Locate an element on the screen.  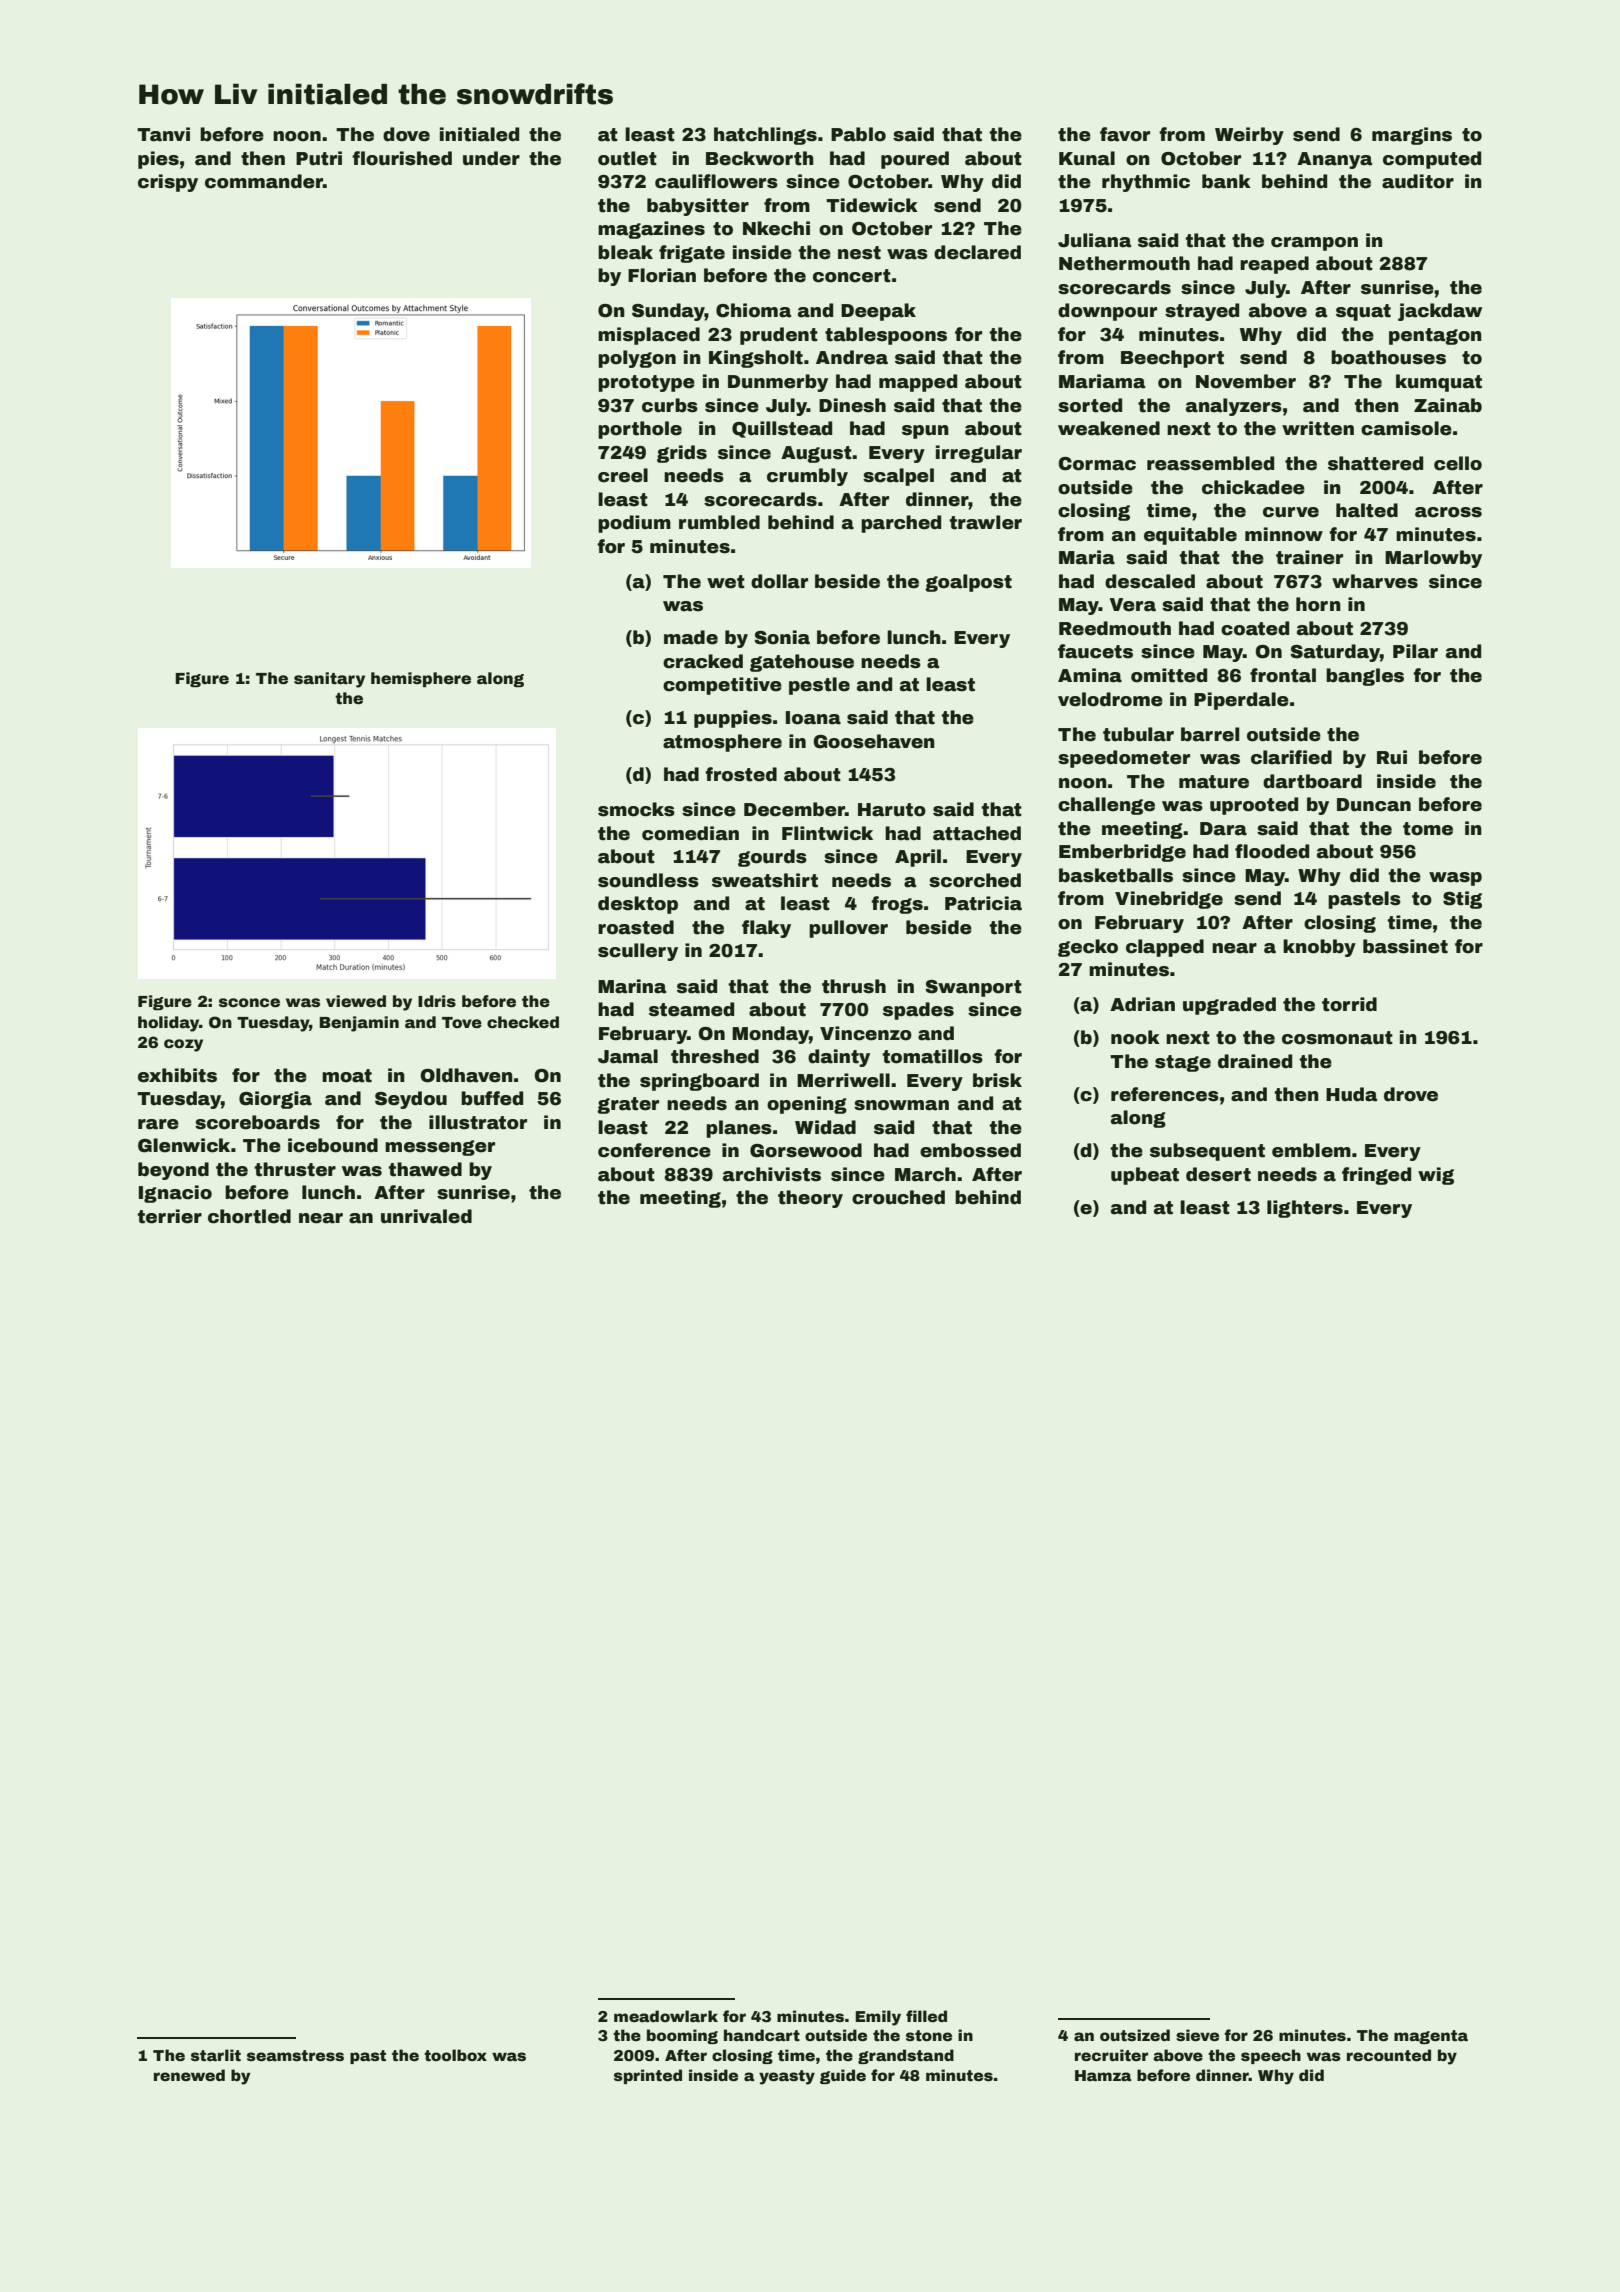
unrivaled is located at coordinates (426, 1216).
